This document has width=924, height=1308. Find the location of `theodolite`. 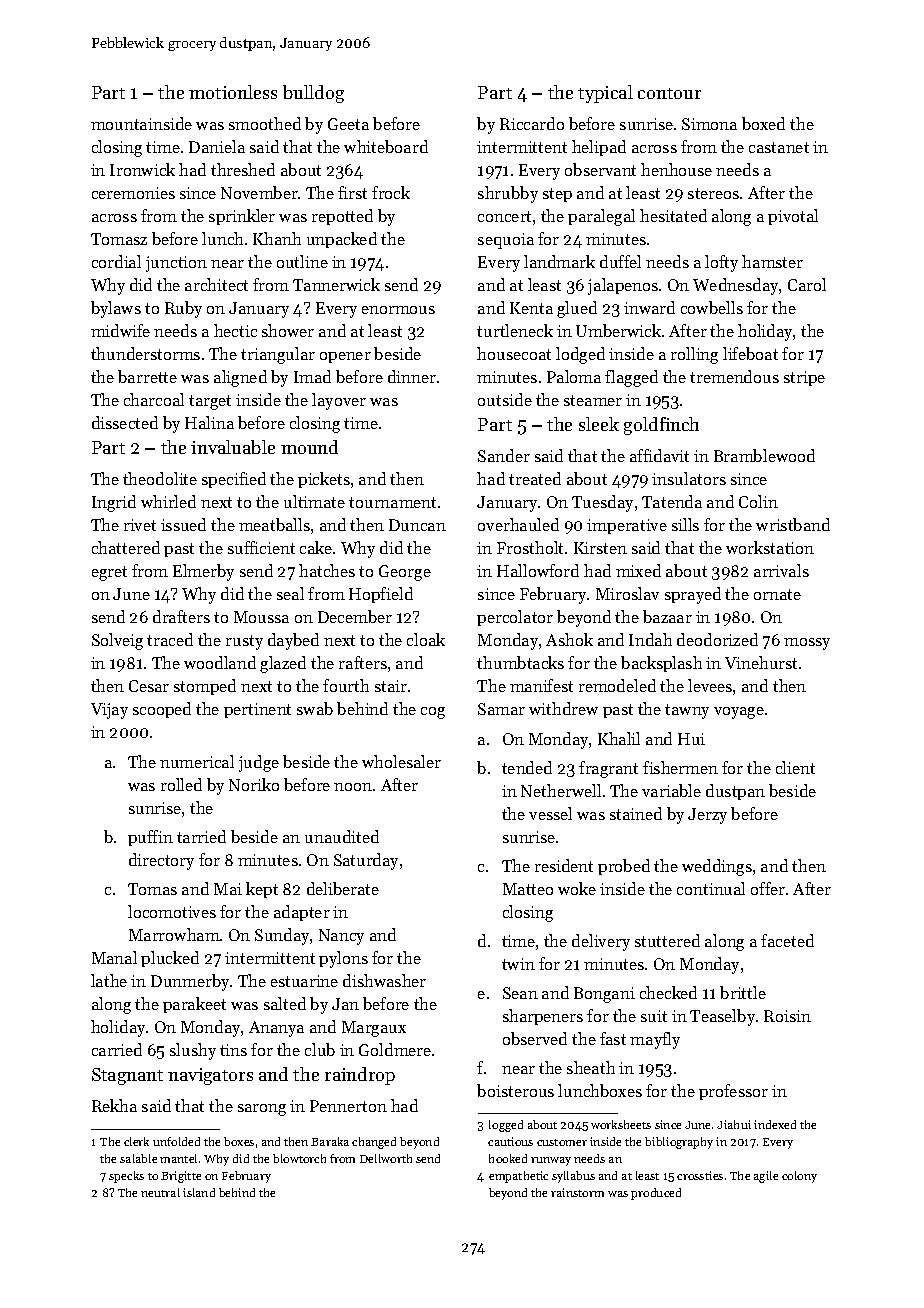

theodolite is located at coordinates (160, 478).
